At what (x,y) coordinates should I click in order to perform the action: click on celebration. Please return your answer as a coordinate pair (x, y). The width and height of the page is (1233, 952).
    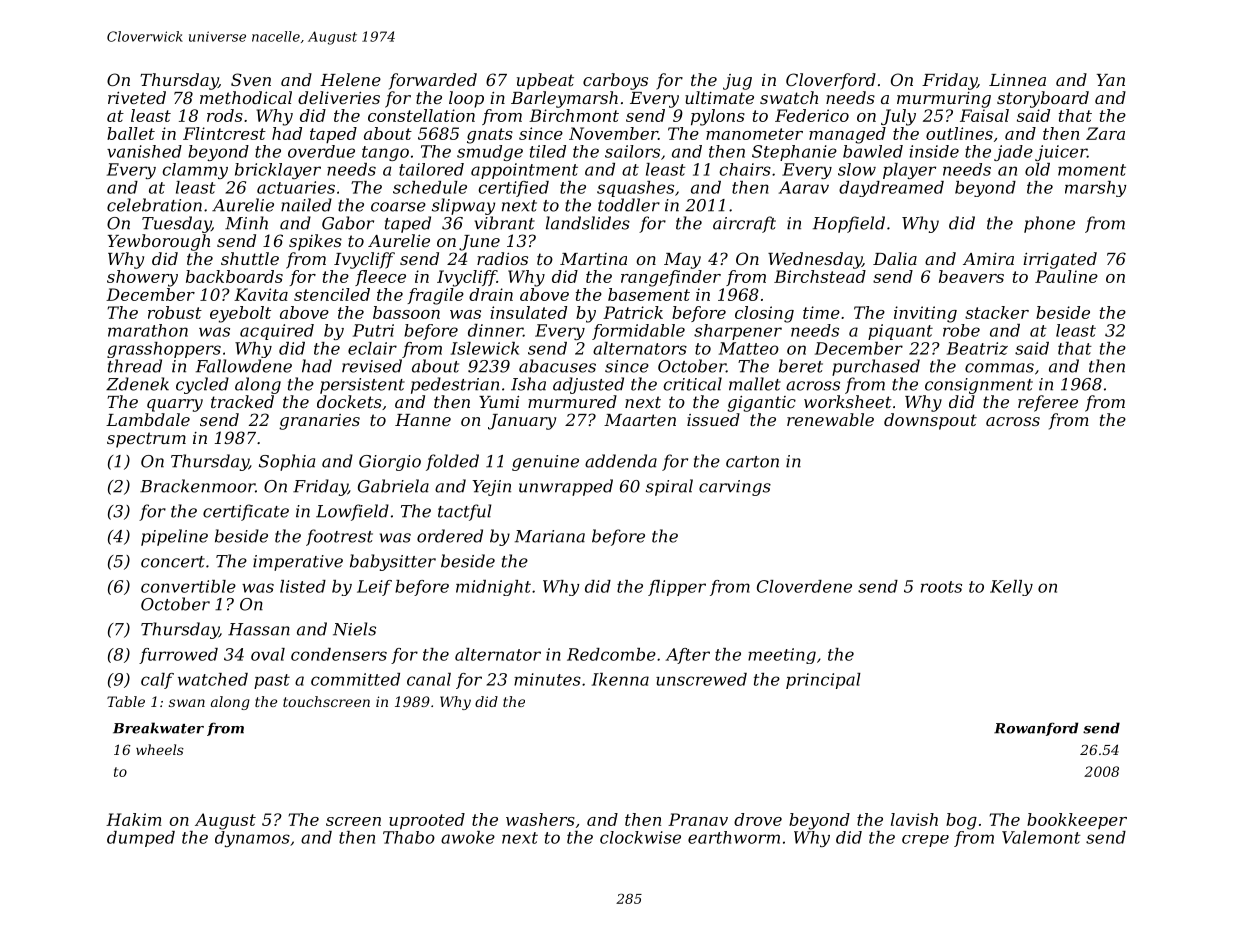
    Looking at the image, I should click on (154, 205).
